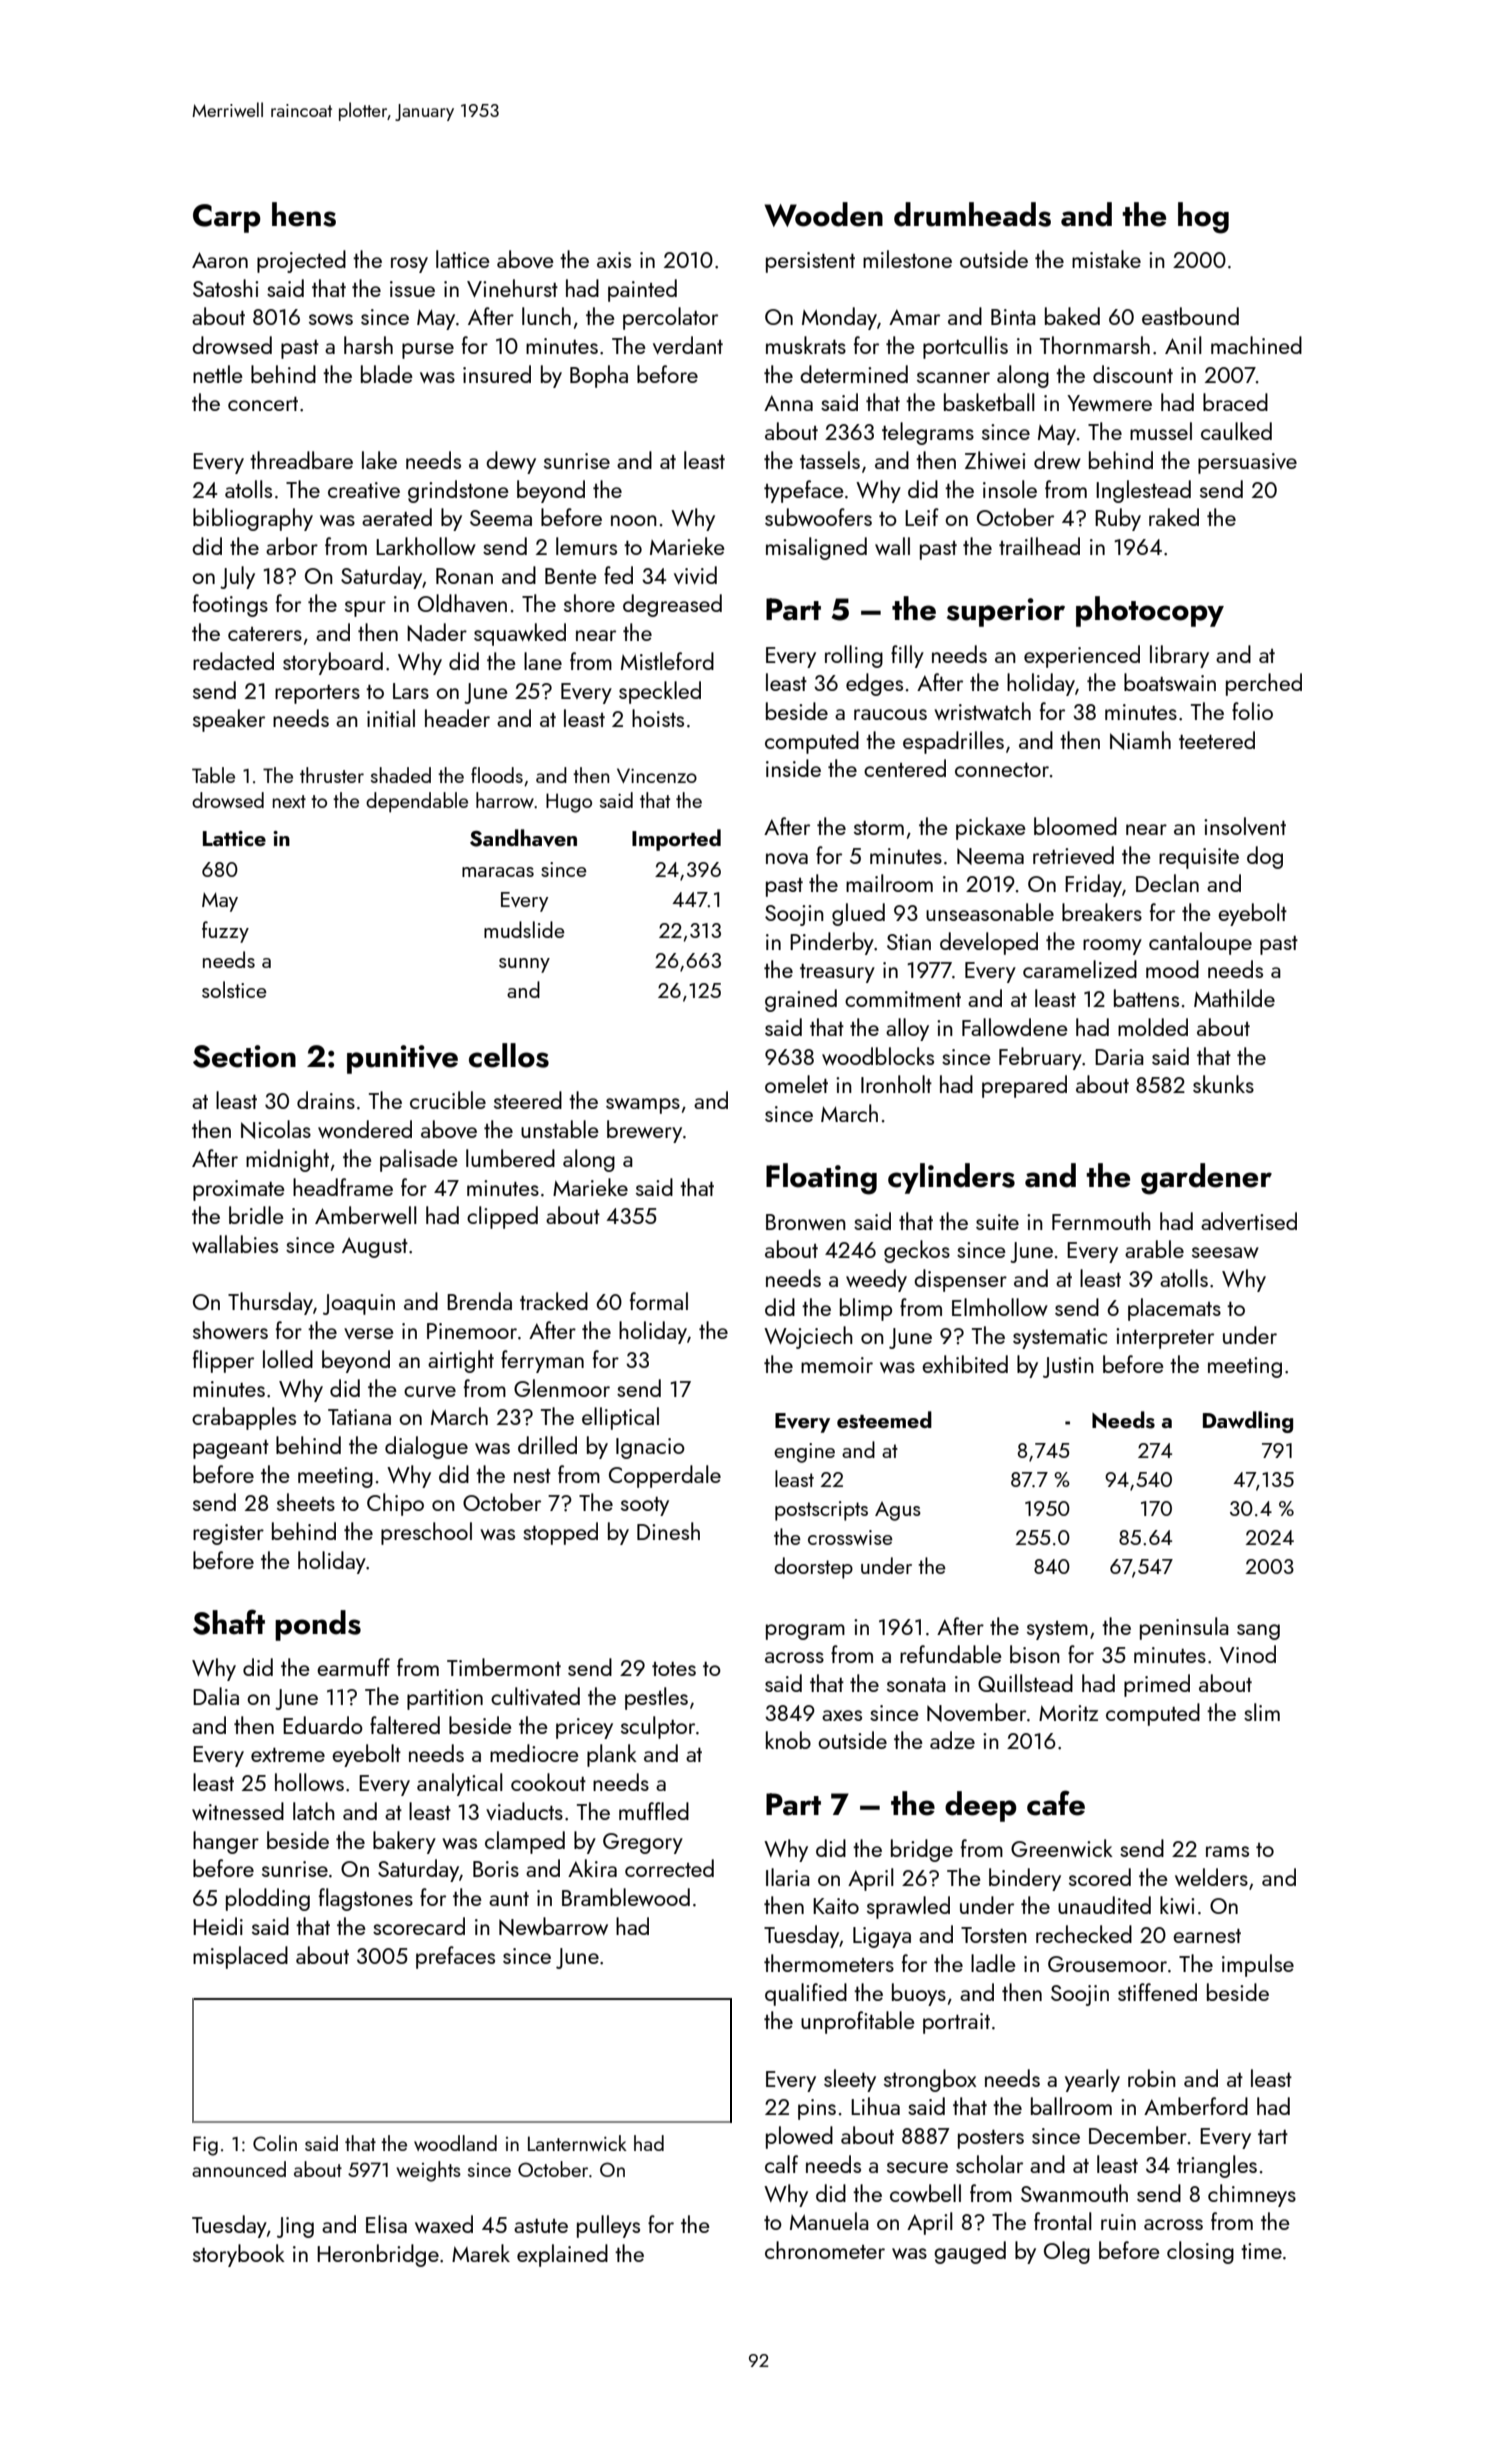 The image size is (1496, 2464). What do you see at coordinates (428, 351) in the document?
I see `purse` at bounding box center [428, 351].
